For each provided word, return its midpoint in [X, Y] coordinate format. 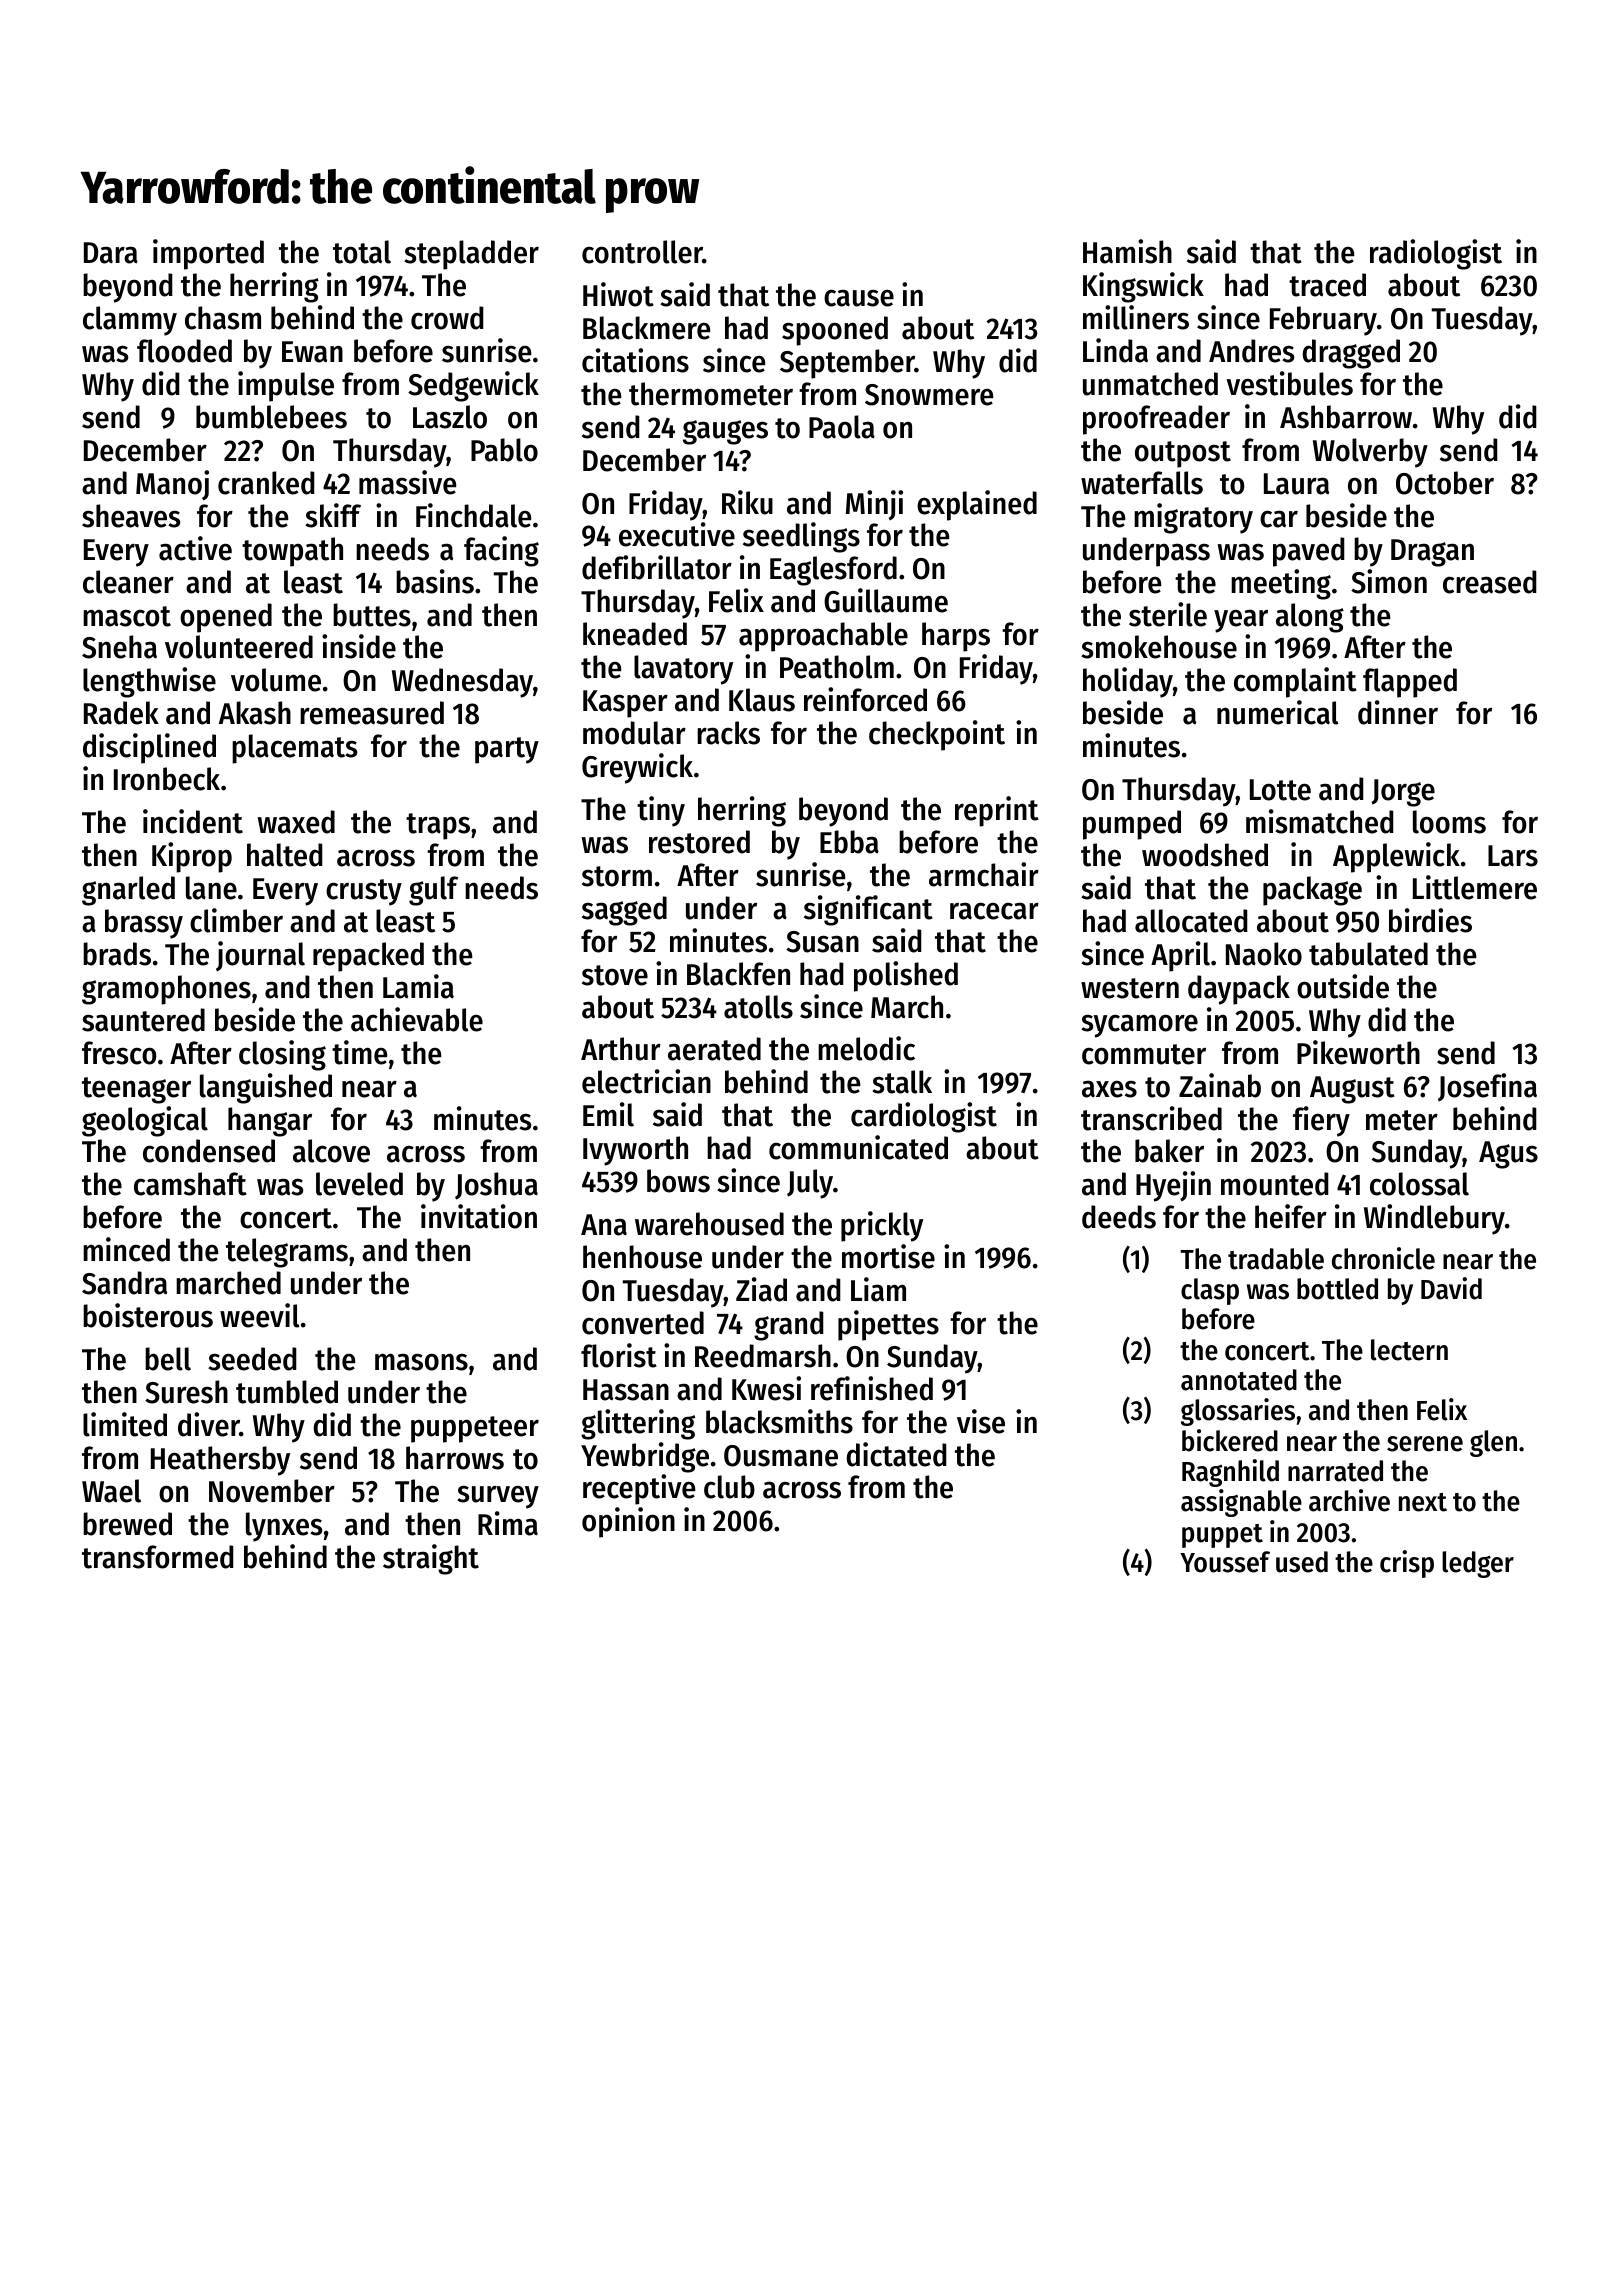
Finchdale [473, 515]
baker [1169, 1151]
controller [642, 252]
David [1451, 1288]
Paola [842, 427]
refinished [872, 1388]
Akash [255, 713]
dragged [1351, 354]
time [359, 1052]
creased [1490, 582]
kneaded [635, 634]
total [362, 252]
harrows [455, 1458]
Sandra [124, 1283]
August [1352, 1090]
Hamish [1127, 251]
